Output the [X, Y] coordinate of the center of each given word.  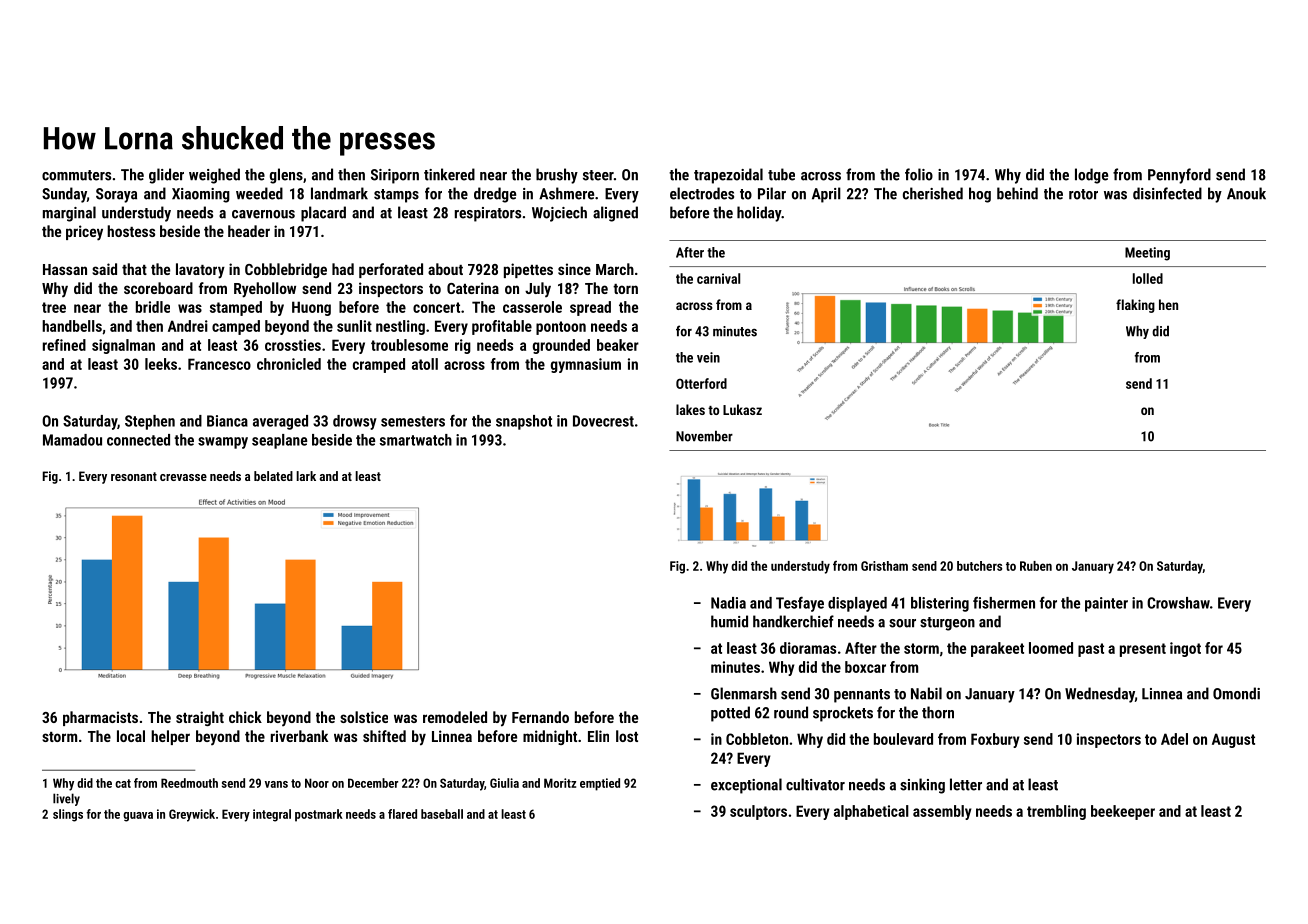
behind [1017, 193]
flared [402, 814]
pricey [84, 233]
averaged [280, 422]
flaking [1135, 306]
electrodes [702, 193]
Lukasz [742, 409]
